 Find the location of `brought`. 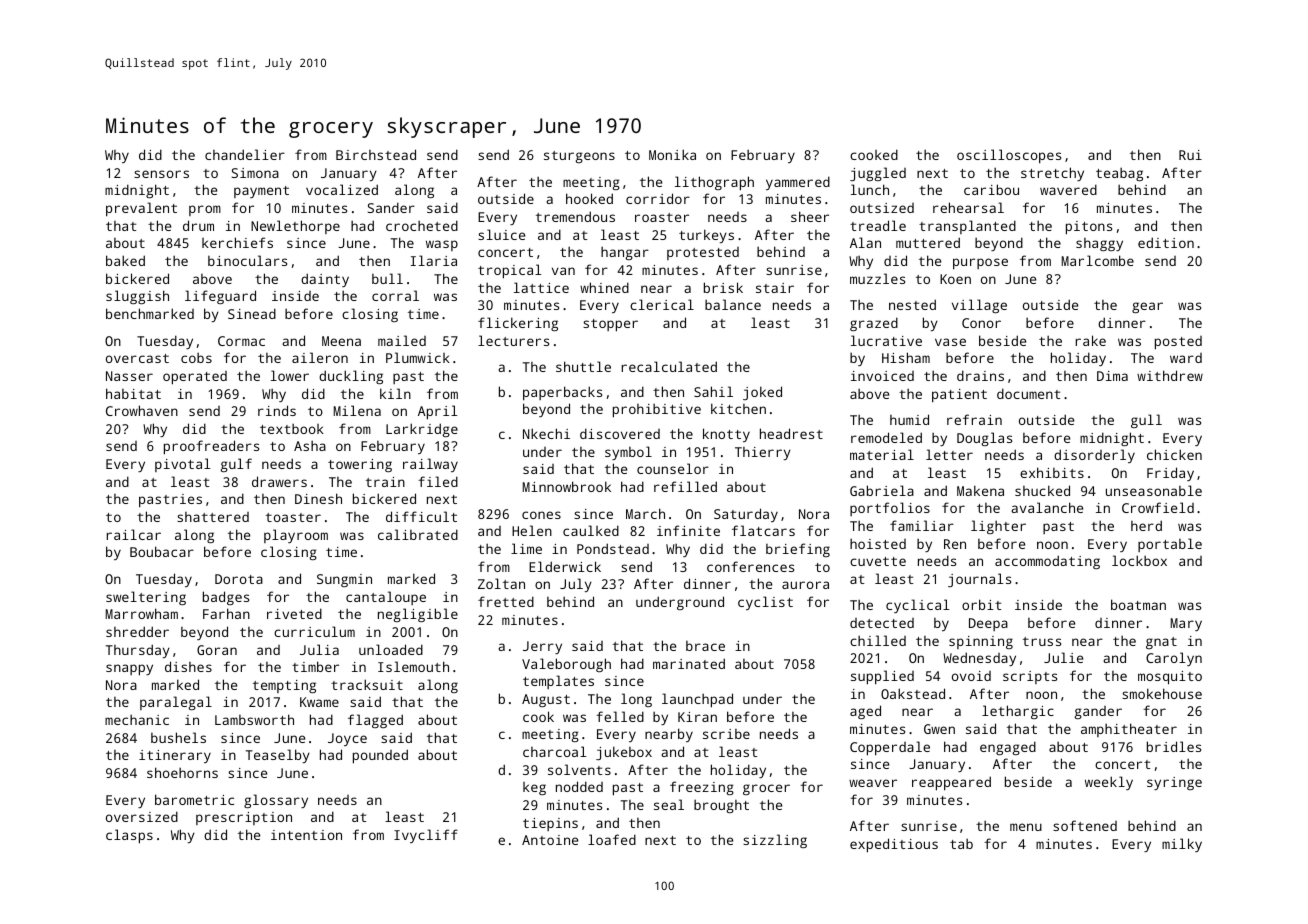

brought is located at coordinates (721, 806).
